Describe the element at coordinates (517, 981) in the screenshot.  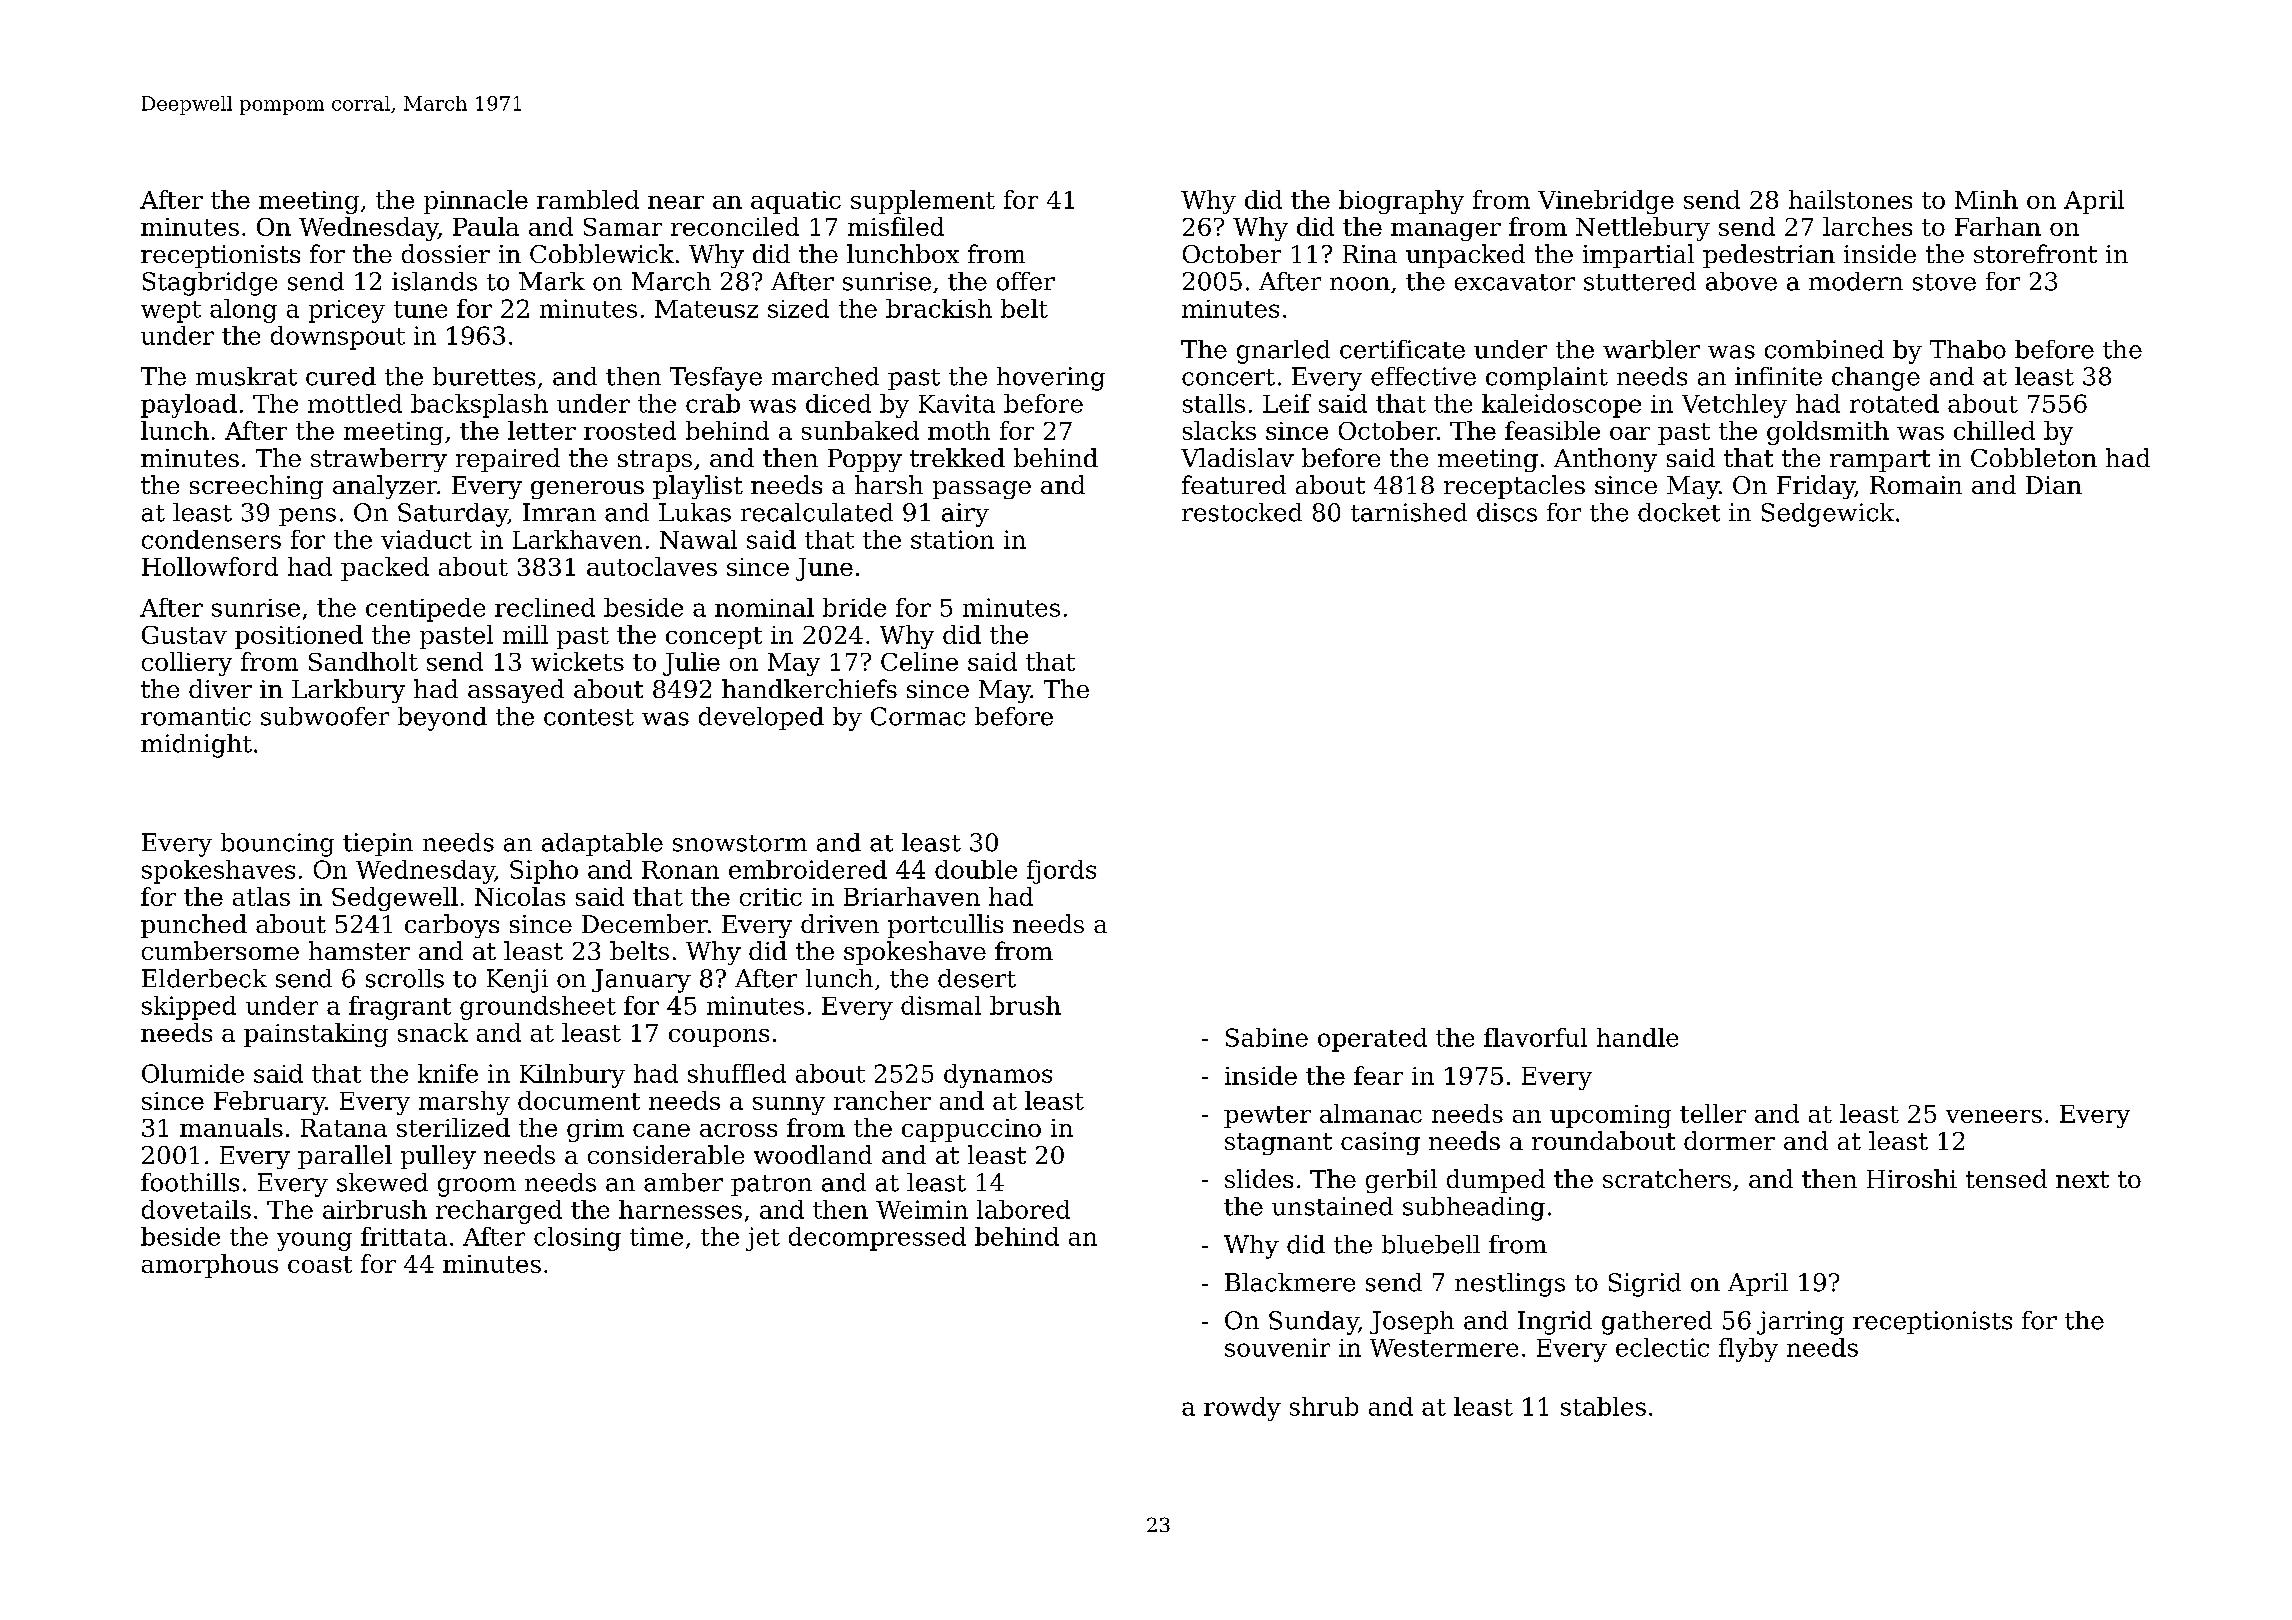
I see `Kenji` at that location.
